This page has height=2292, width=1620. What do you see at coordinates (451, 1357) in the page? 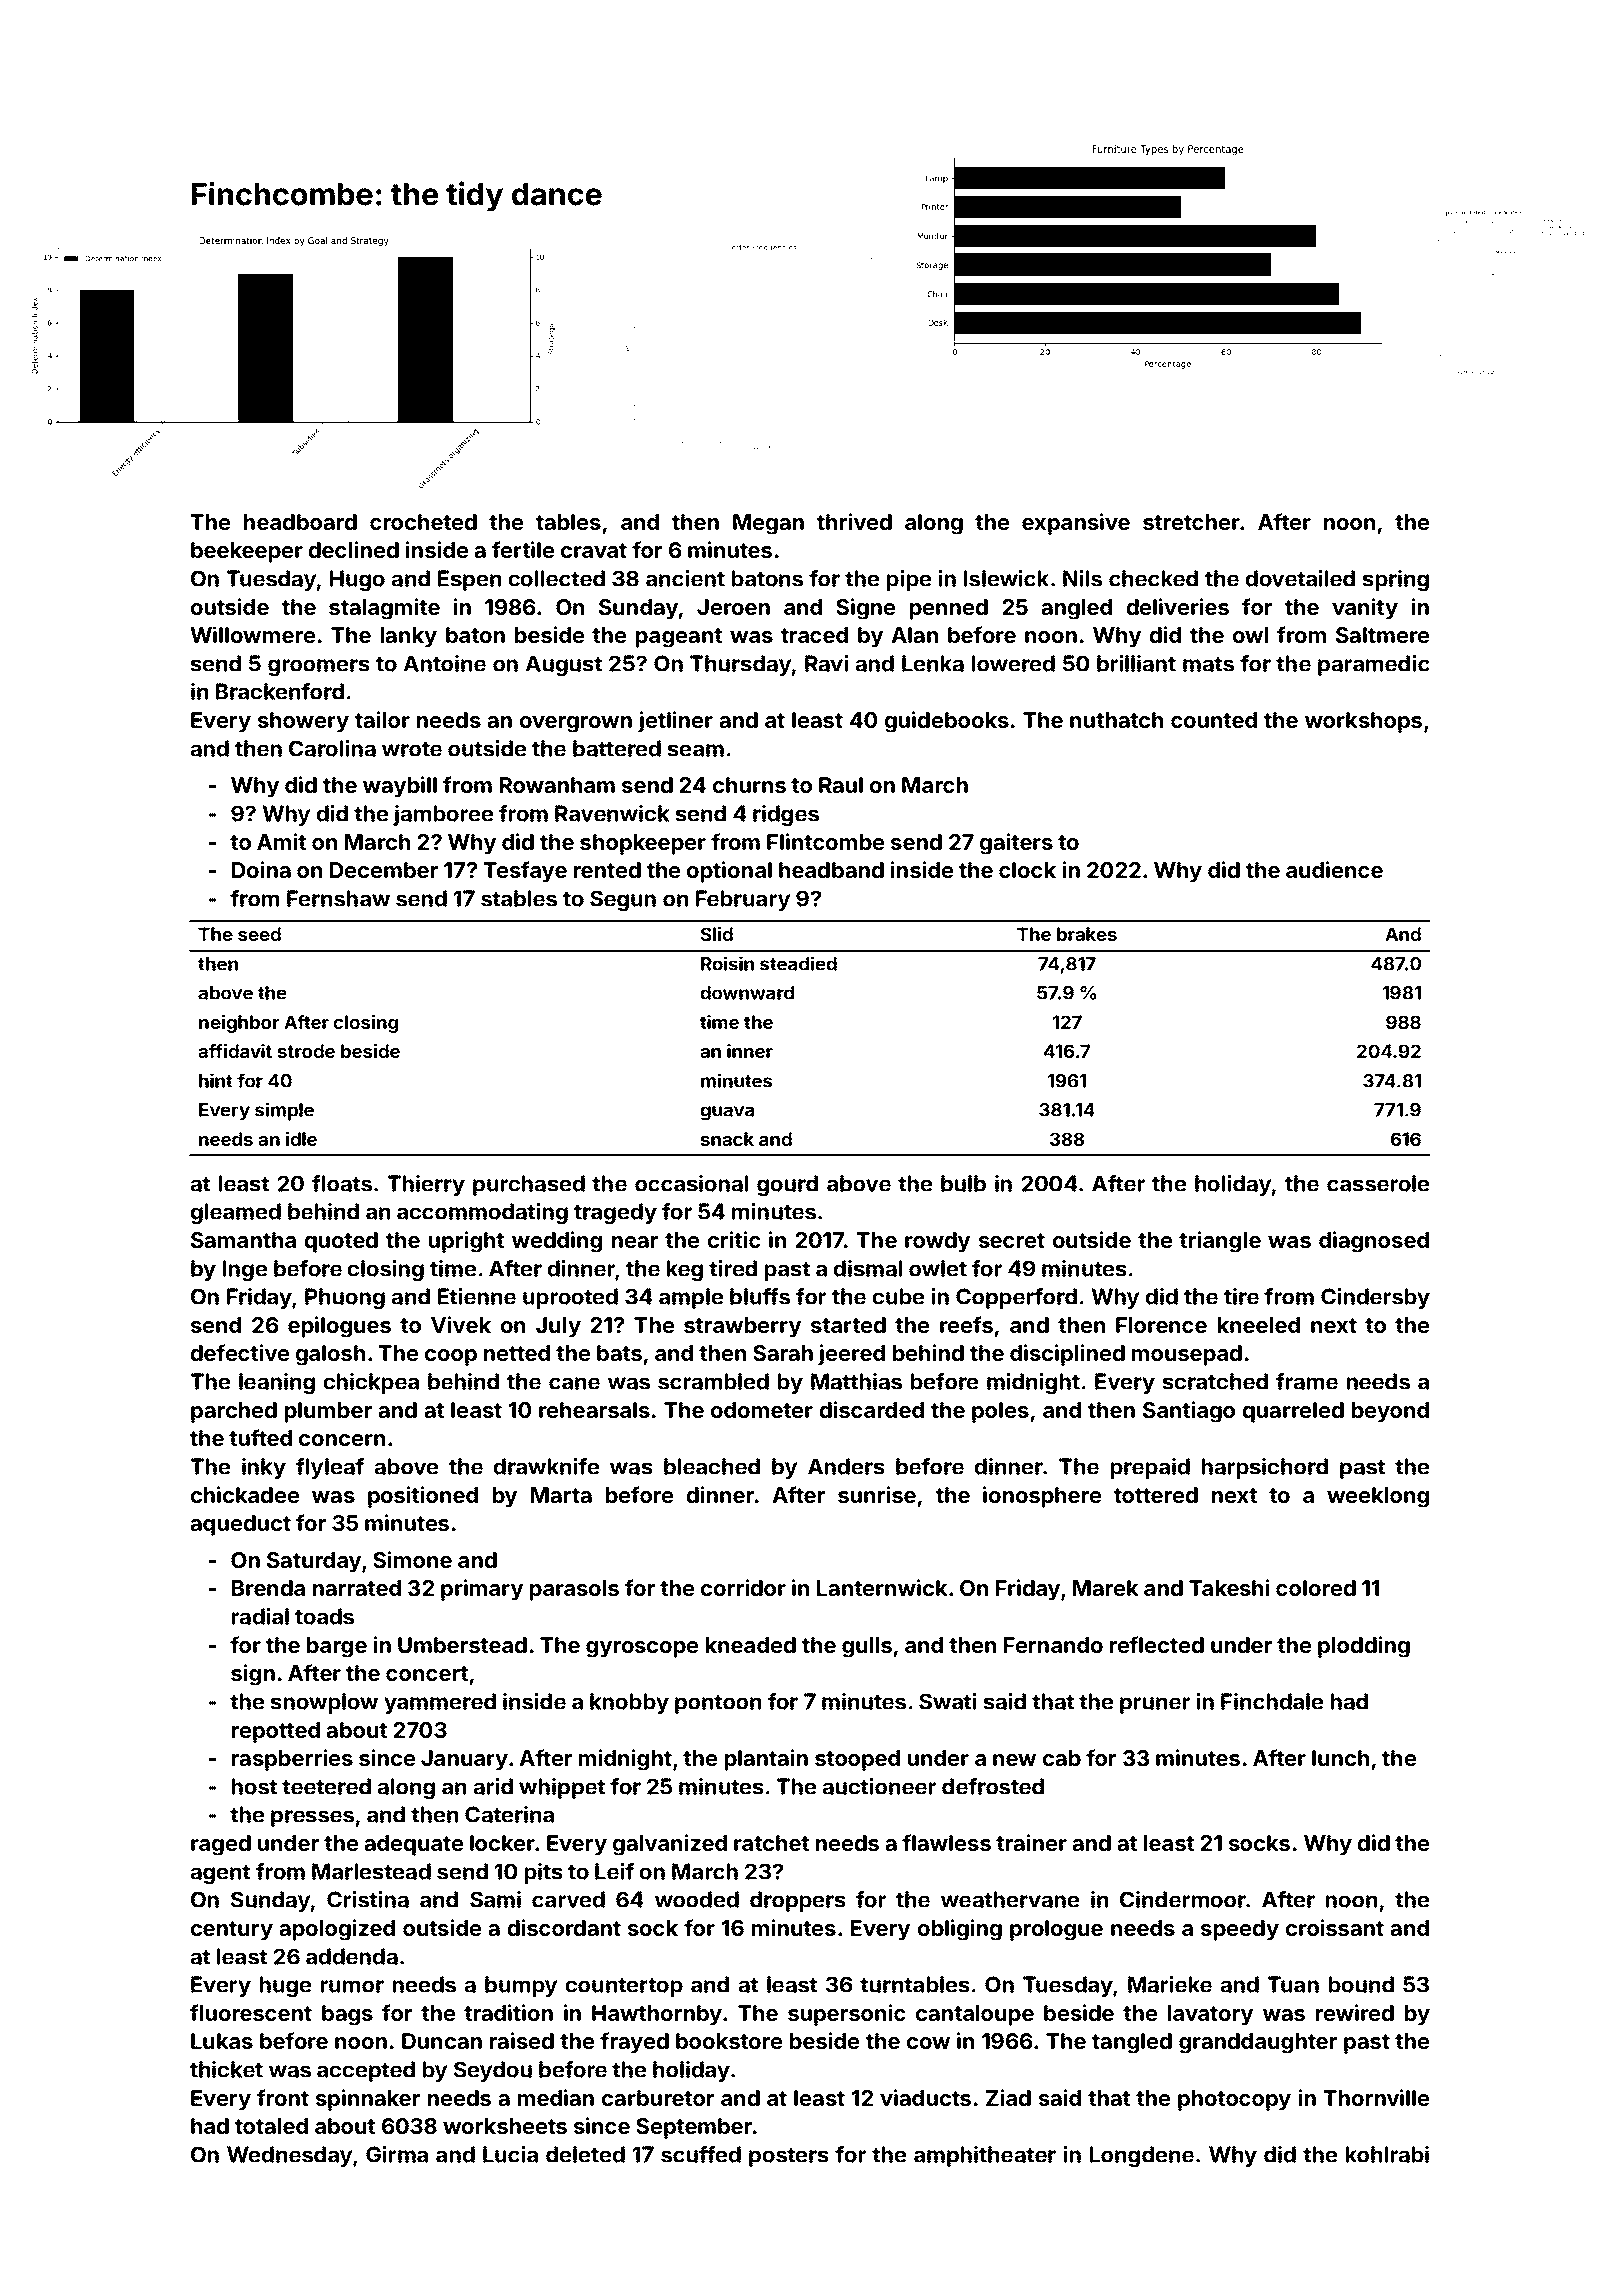
I see `coop` at bounding box center [451, 1357].
